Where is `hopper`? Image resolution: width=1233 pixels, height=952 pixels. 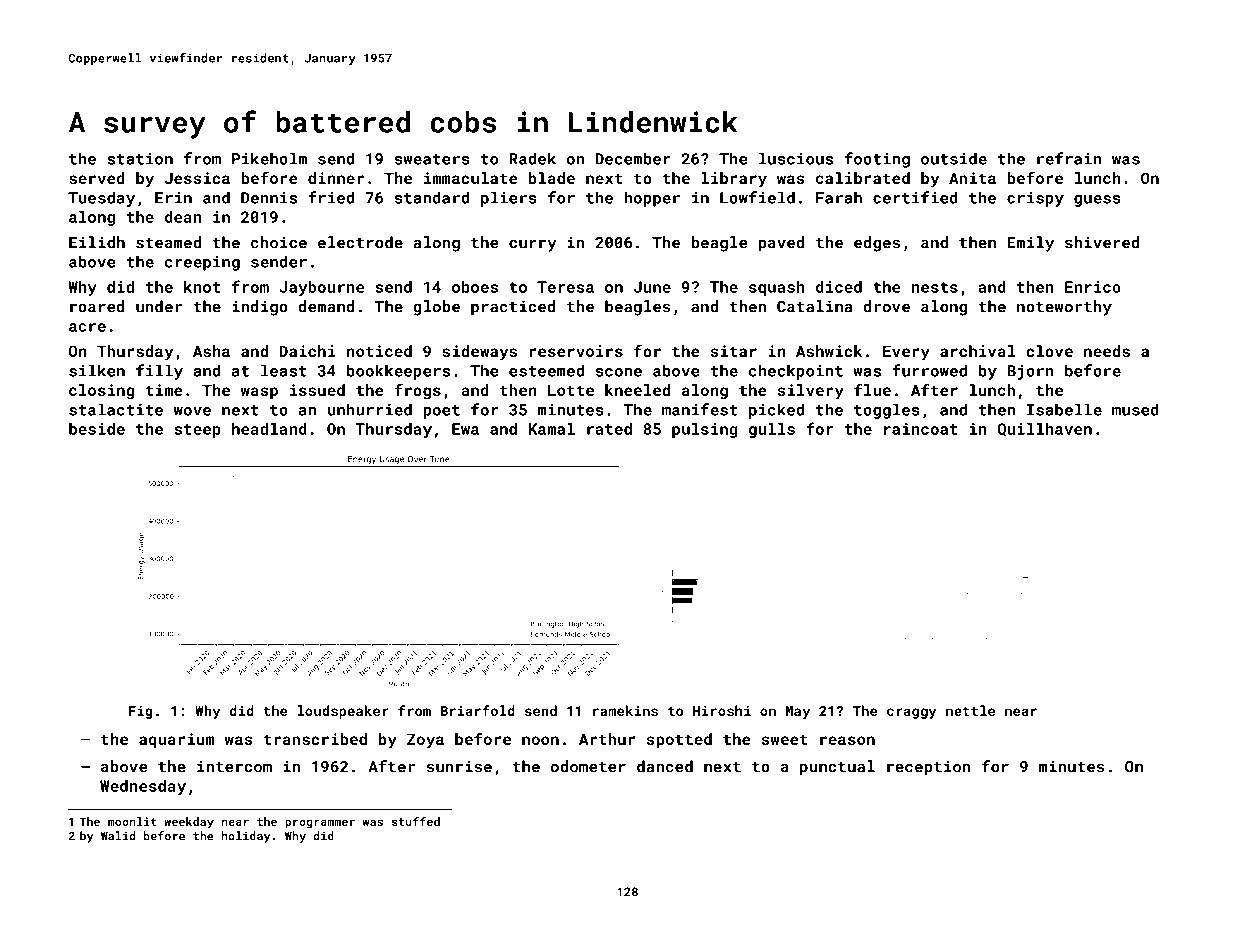 hopper is located at coordinates (652, 199).
